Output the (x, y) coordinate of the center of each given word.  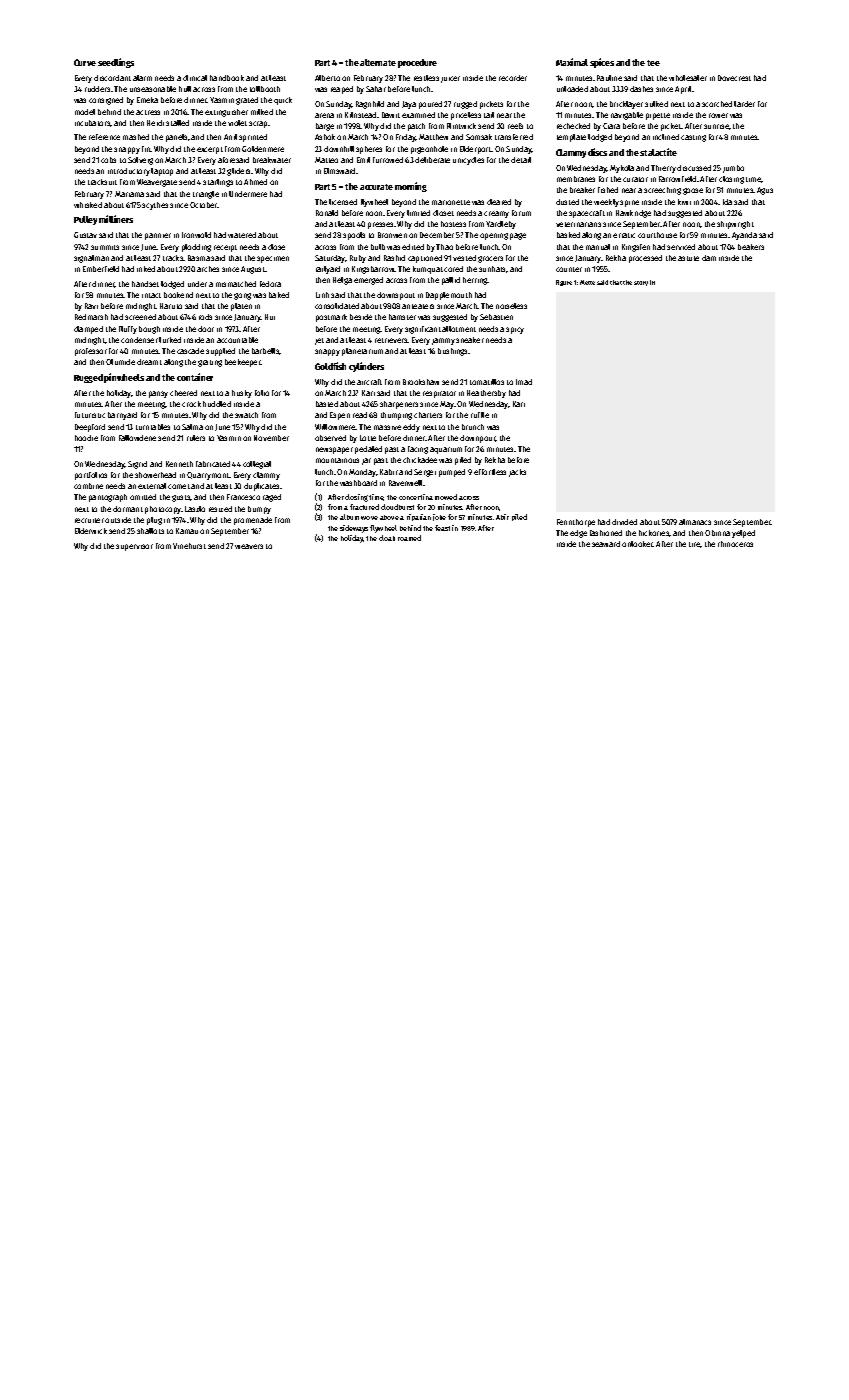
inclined (666, 137)
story (641, 283)
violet (237, 123)
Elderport (476, 150)
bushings (453, 352)
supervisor (134, 547)
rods (205, 317)
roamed (409, 538)
